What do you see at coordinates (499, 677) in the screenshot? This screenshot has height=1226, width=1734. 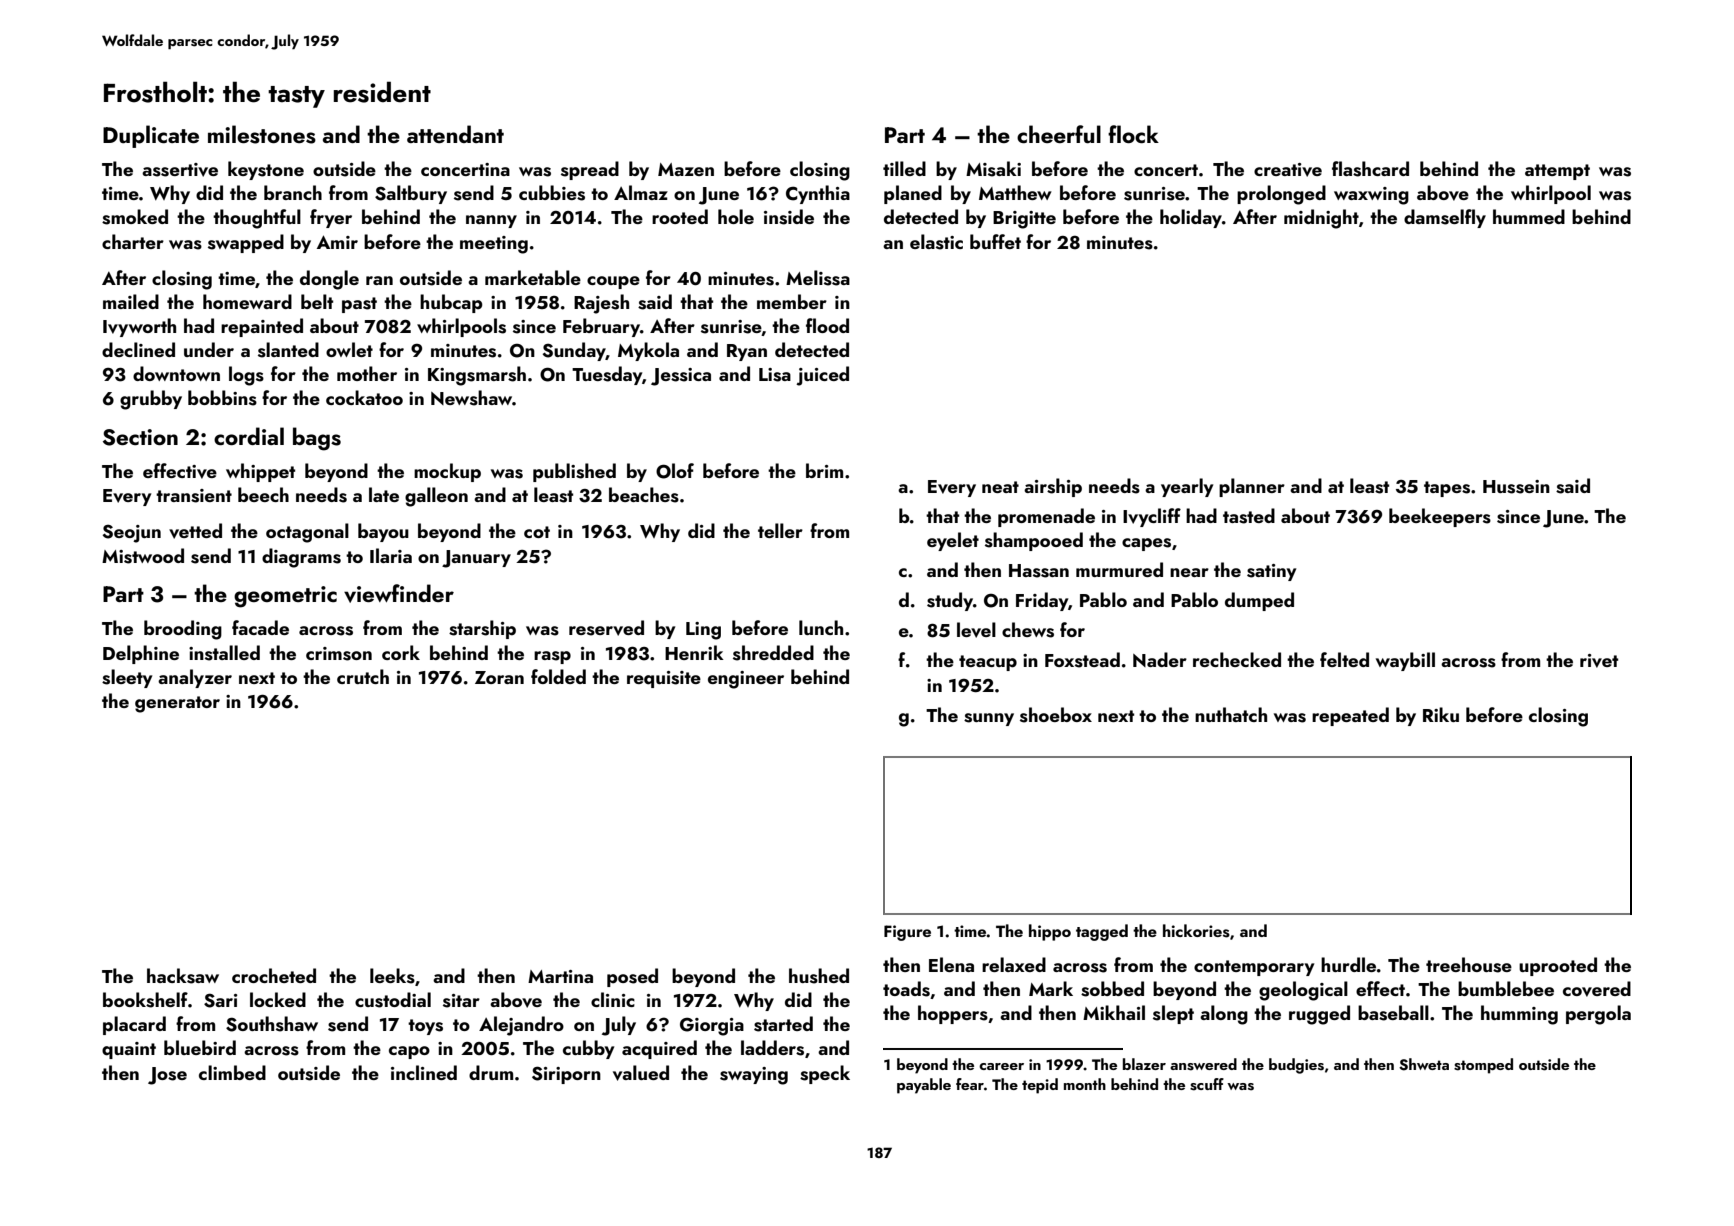 I see `Zoran` at bounding box center [499, 677].
